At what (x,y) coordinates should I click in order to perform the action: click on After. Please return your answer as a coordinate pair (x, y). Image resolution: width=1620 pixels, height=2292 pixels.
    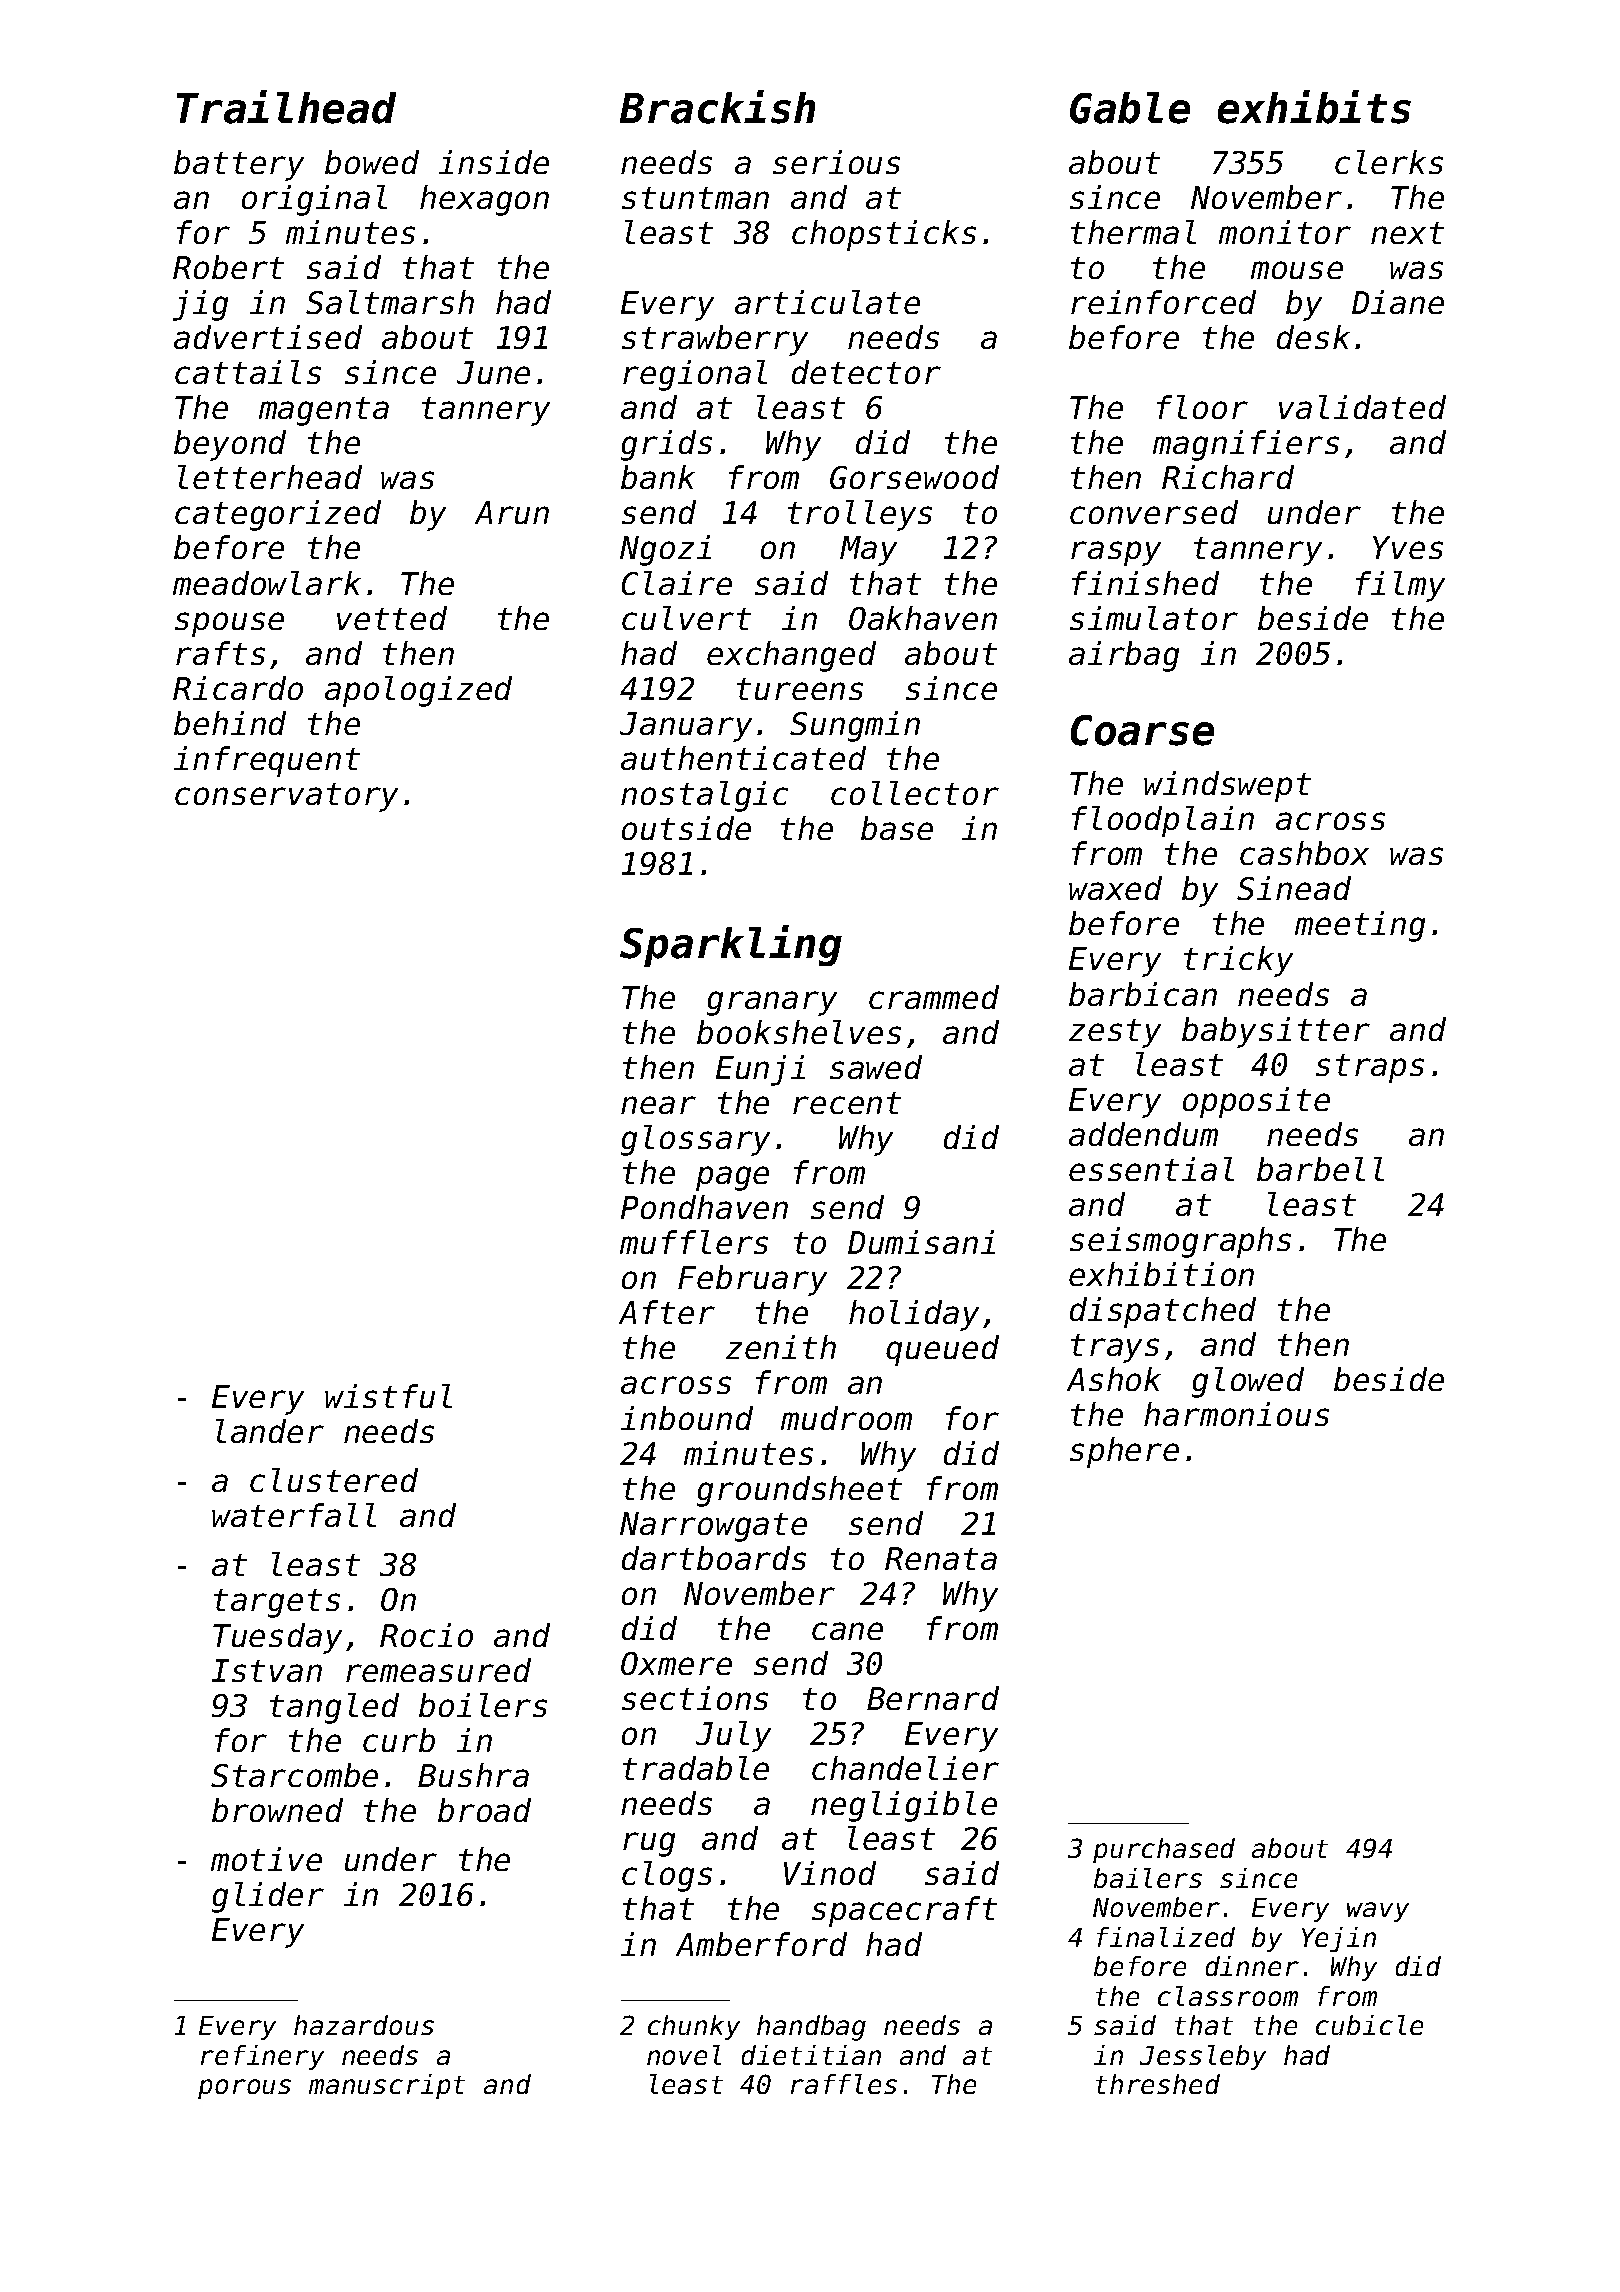
    Looking at the image, I should click on (667, 1312).
